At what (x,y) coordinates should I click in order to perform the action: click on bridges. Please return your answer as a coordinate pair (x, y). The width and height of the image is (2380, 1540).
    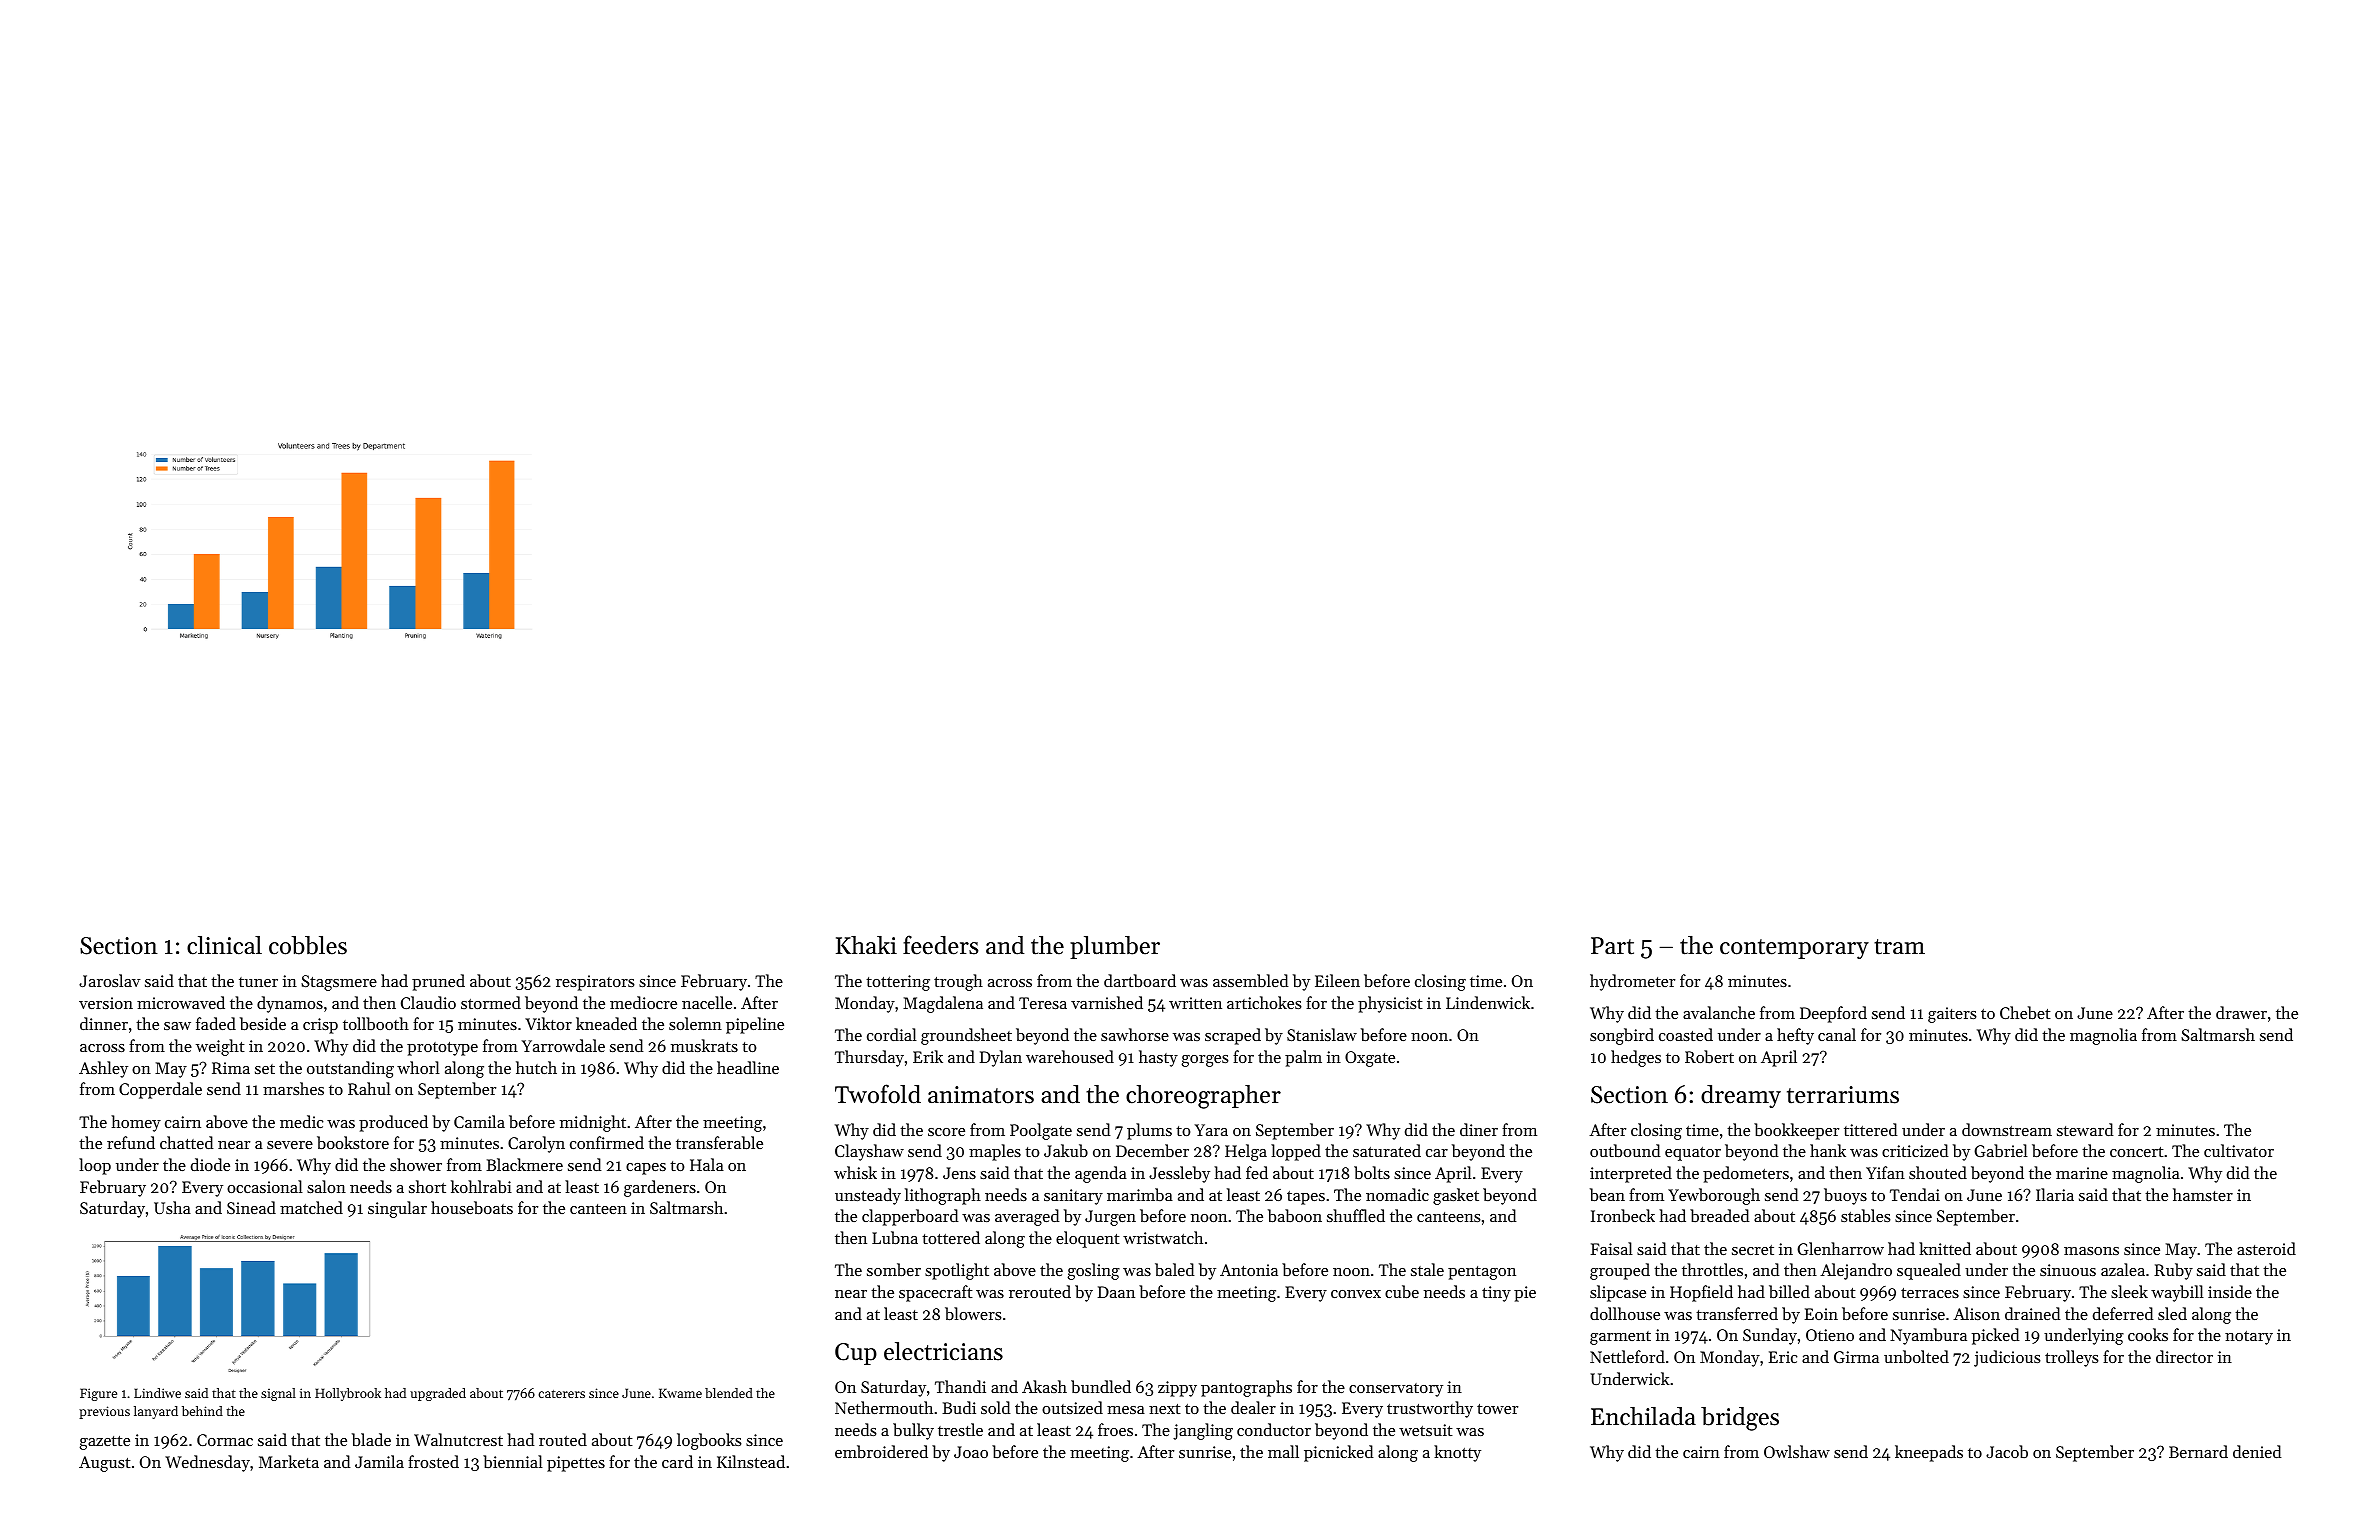
    Looking at the image, I should click on (1740, 1419).
